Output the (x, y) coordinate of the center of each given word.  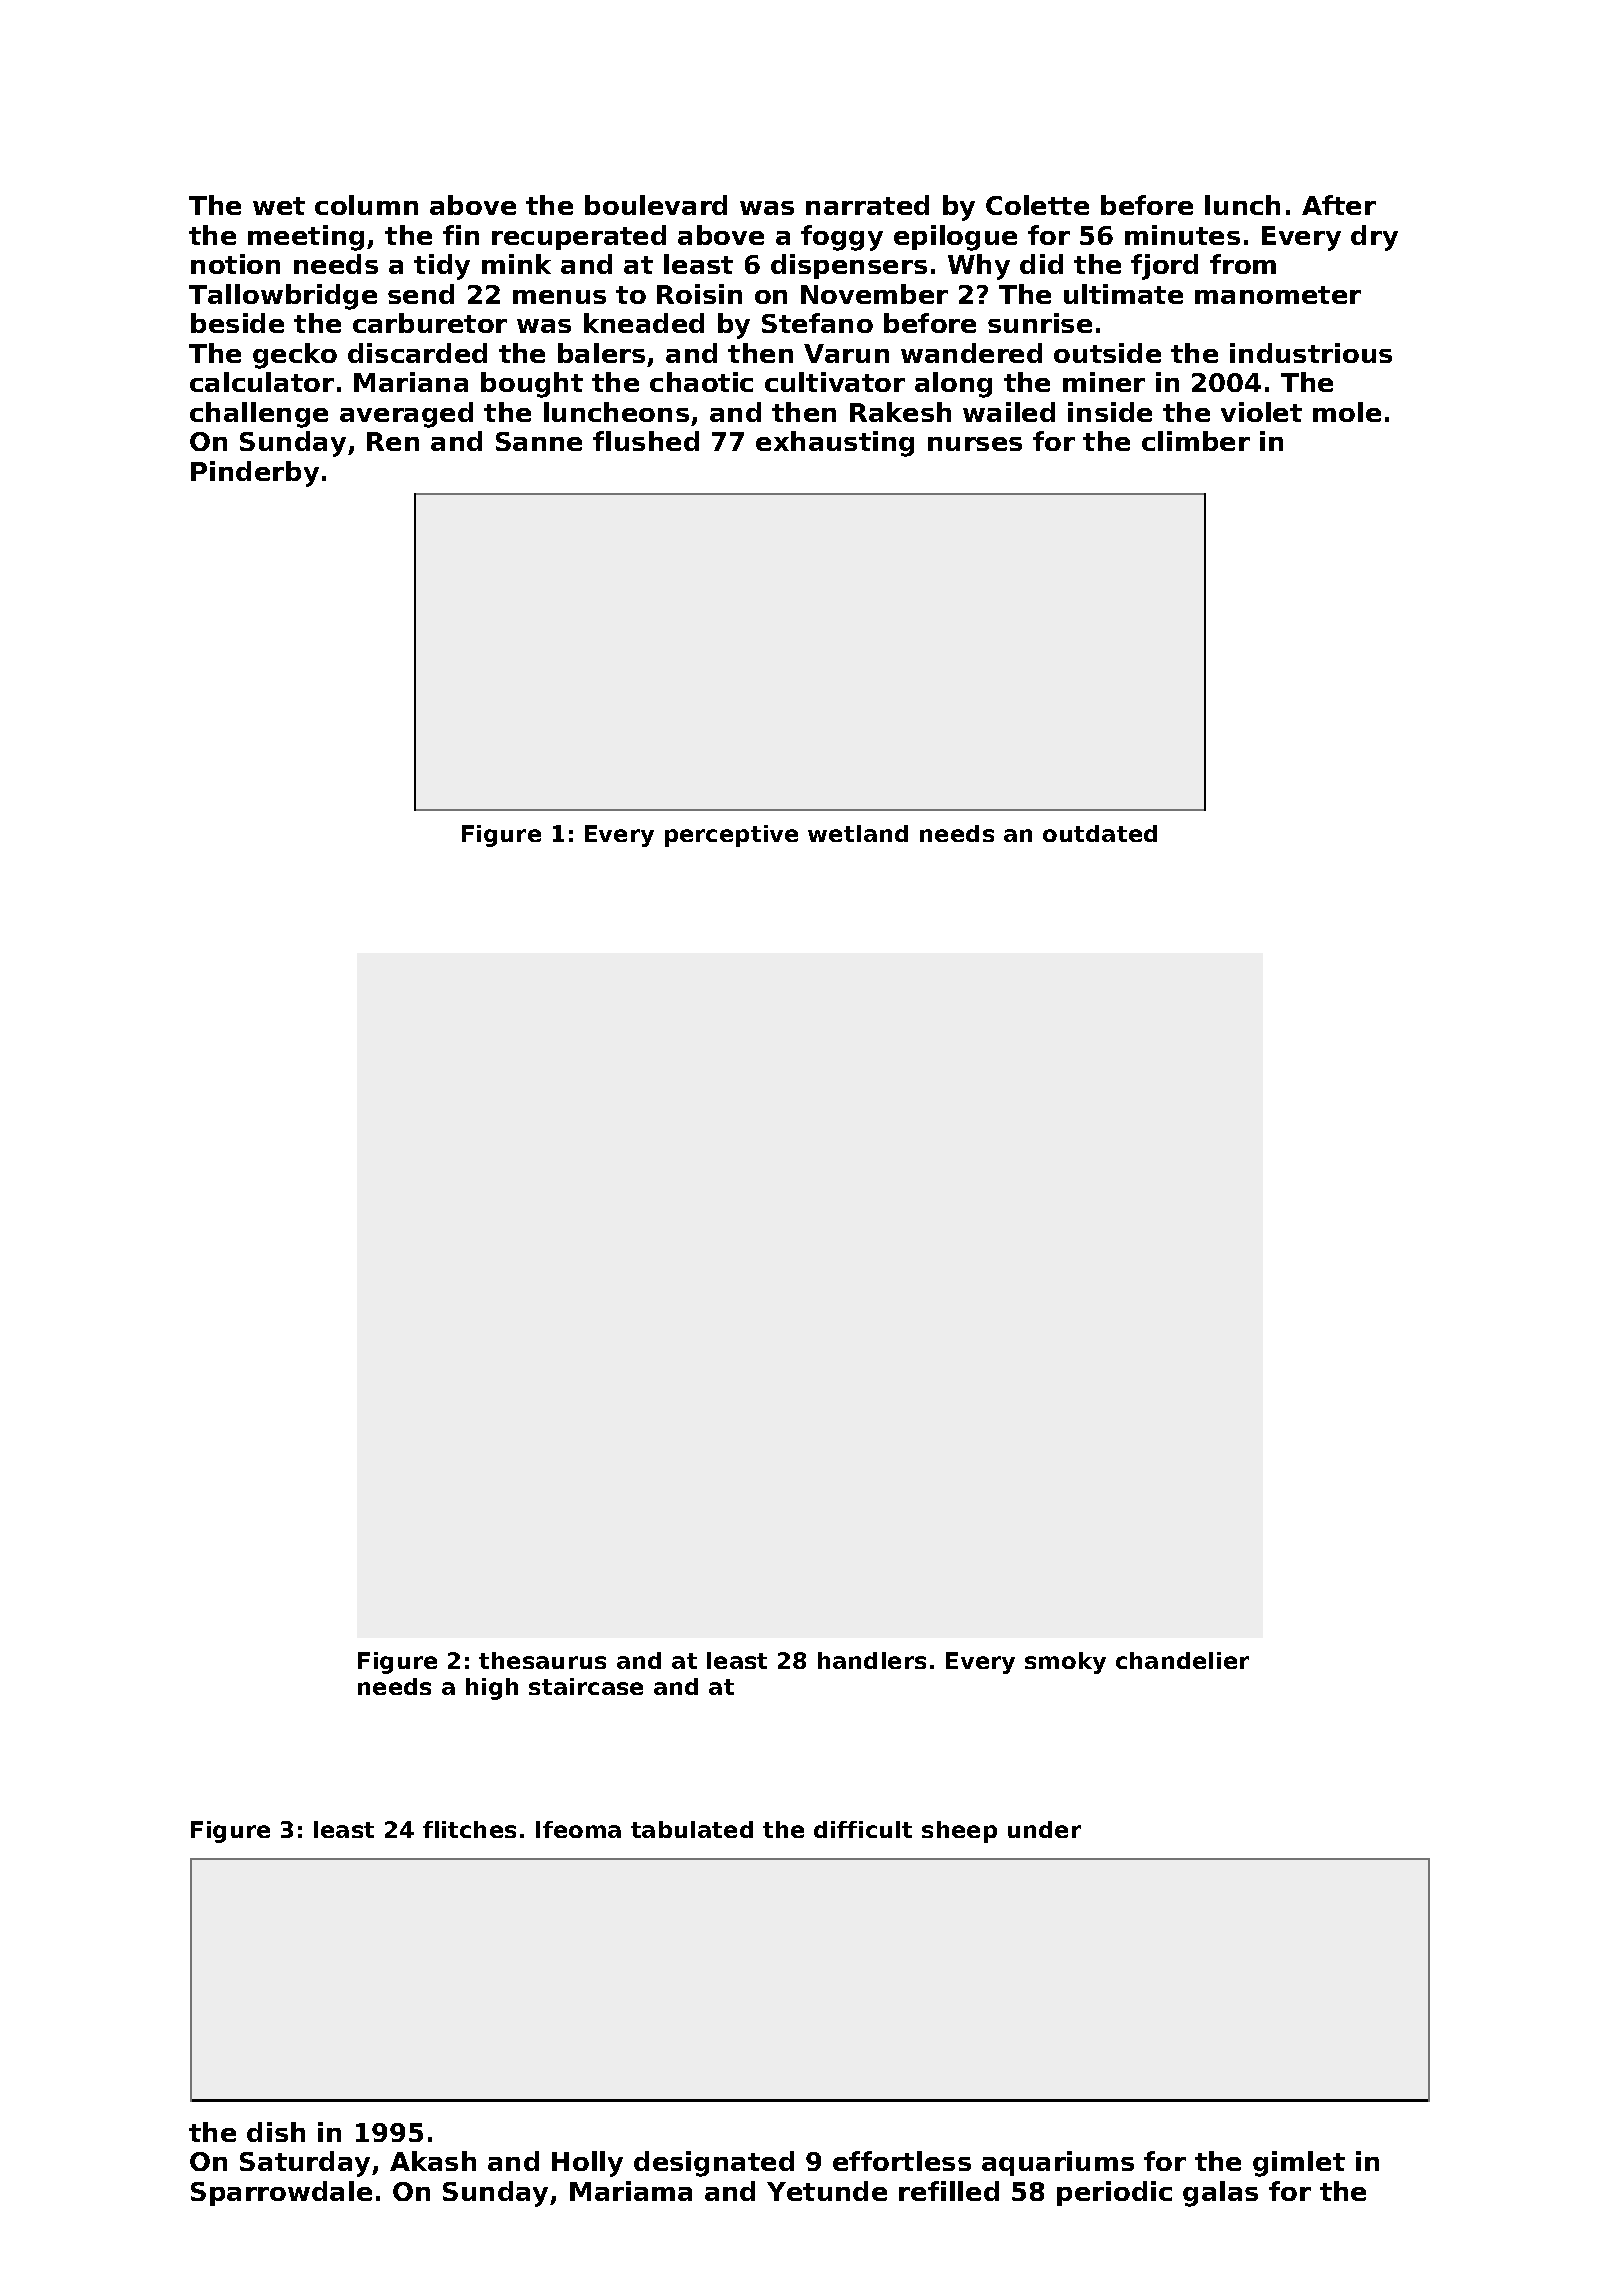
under (1044, 1829)
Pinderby (255, 474)
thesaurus (542, 1660)
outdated (1100, 833)
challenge (259, 415)
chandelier (1182, 1660)
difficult (863, 1829)
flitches (469, 1829)
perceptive (731, 836)
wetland (858, 833)
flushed (646, 441)
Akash (433, 2161)
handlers (872, 1660)
